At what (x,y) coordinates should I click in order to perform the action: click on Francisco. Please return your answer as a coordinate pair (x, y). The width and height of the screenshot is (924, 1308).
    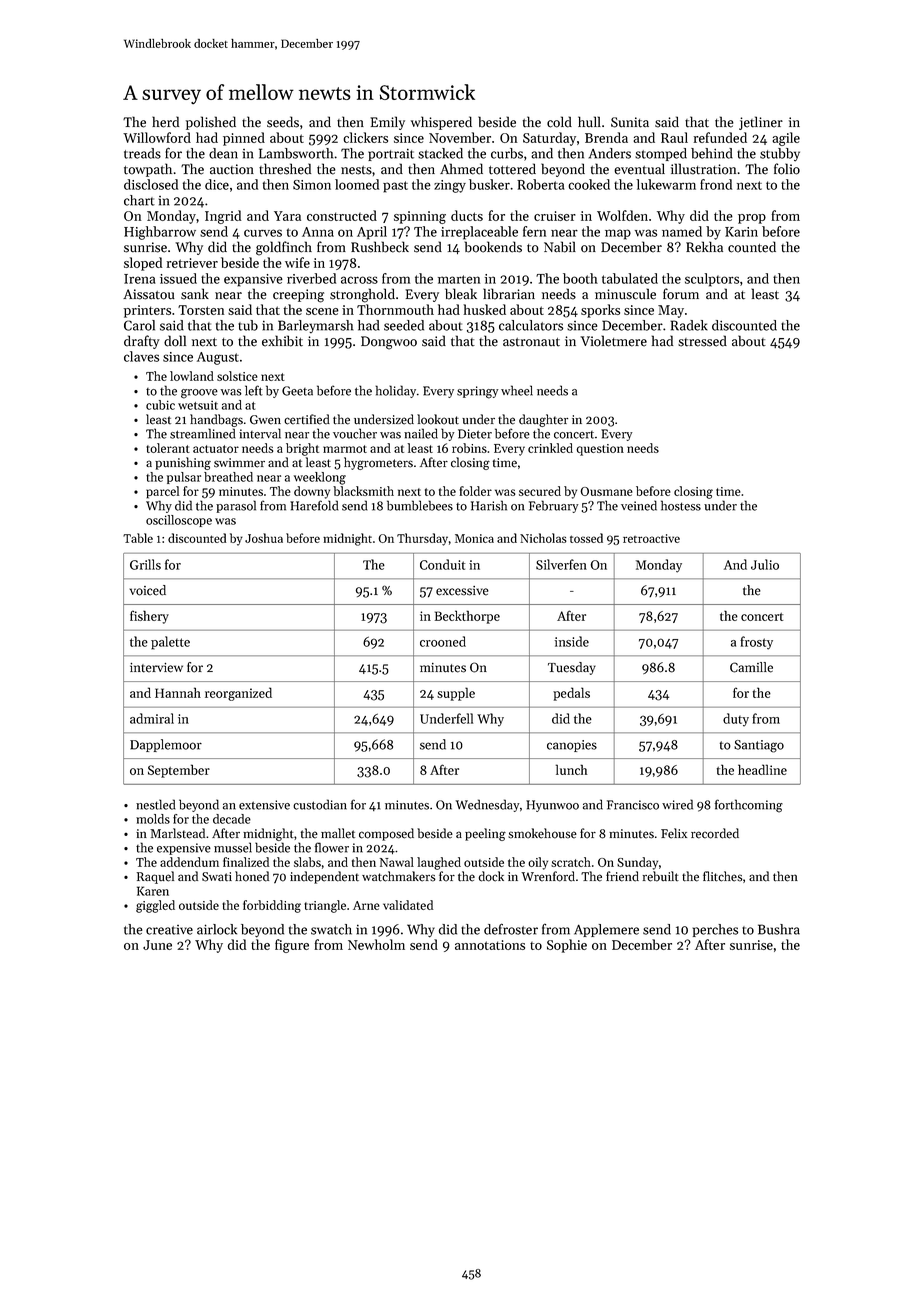
    Looking at the image, I should click on (633, 805).
